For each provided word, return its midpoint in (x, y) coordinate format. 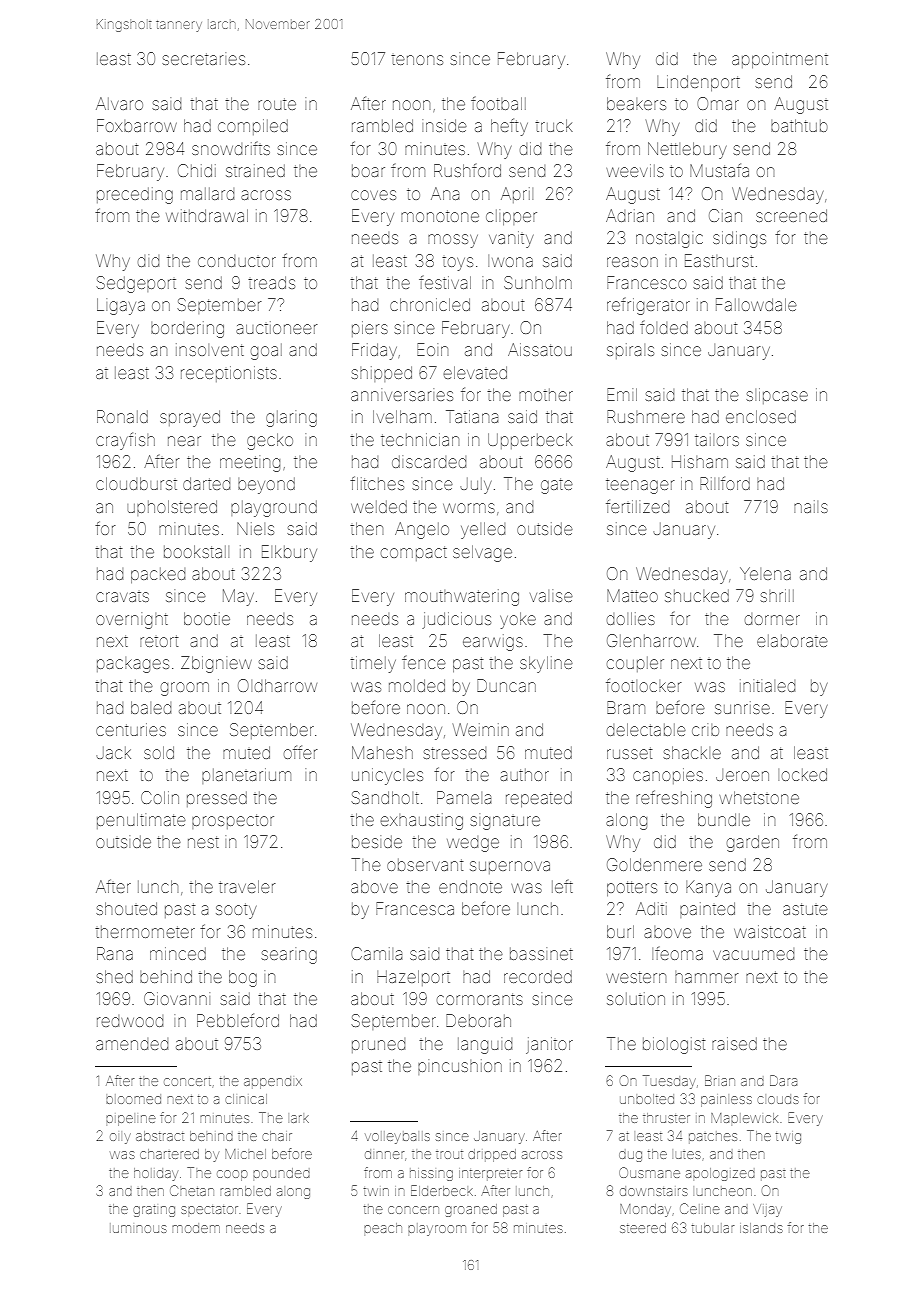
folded (664, 327)
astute (805, 909)
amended (132, 1044)
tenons (417, 60)
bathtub (799, 125)
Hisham (700, 461)
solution (636, 998)
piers (370, 329)
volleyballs (397, 1138)
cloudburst (136, 483)
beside (377, 842)
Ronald (122, 416)
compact (414, 553)
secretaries (203, 59)
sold (159, 752)
